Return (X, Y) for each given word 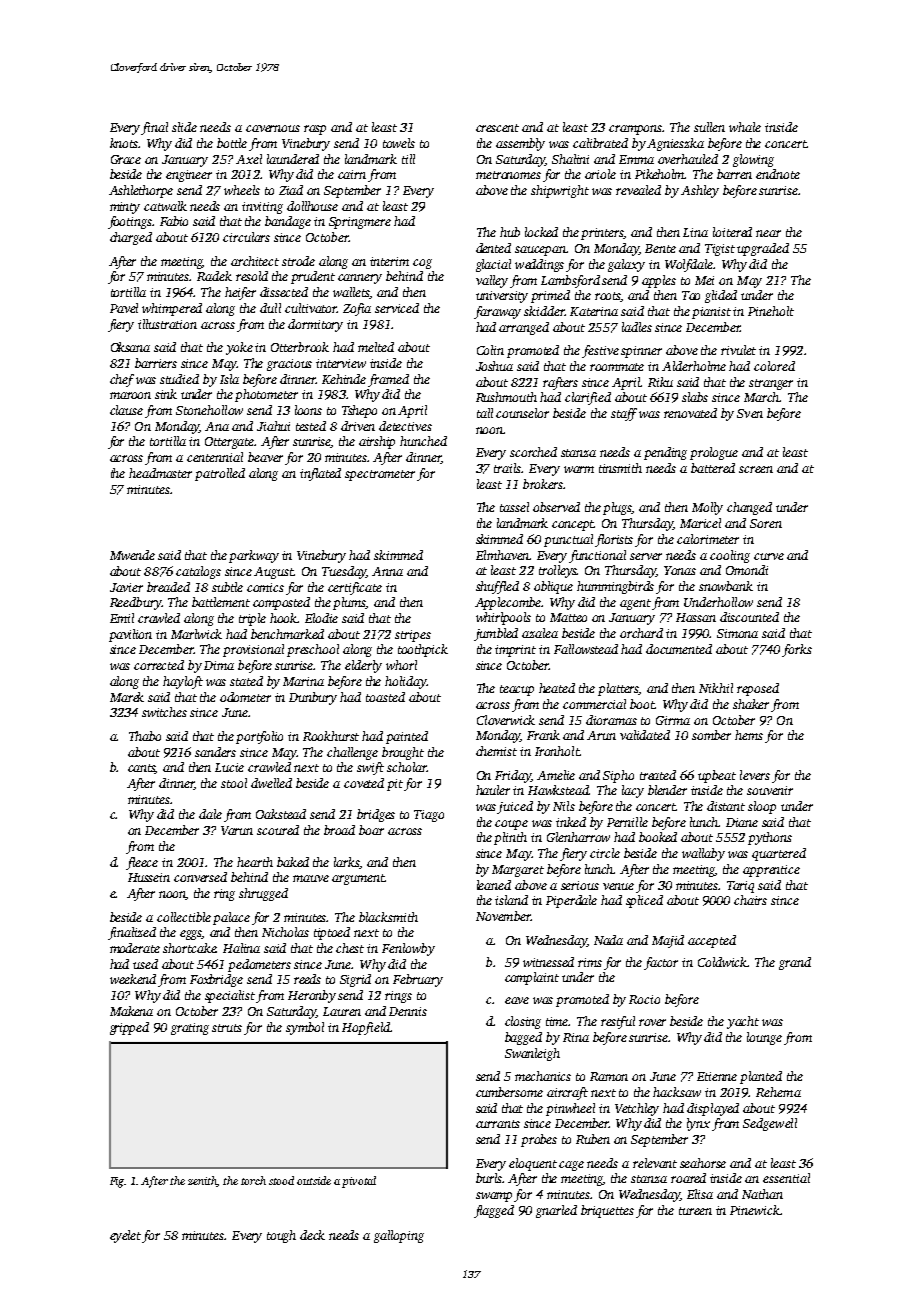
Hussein (149, 877)
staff (624, 414)
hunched (423, 441)
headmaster (160, 473)
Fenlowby (408, 949)
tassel (514, 507)
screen (756, 469)
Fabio (174, 221)
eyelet (125, 1236)
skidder (544, 311)
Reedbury (135, 603)
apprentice (771, 871)
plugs (617, 508)
